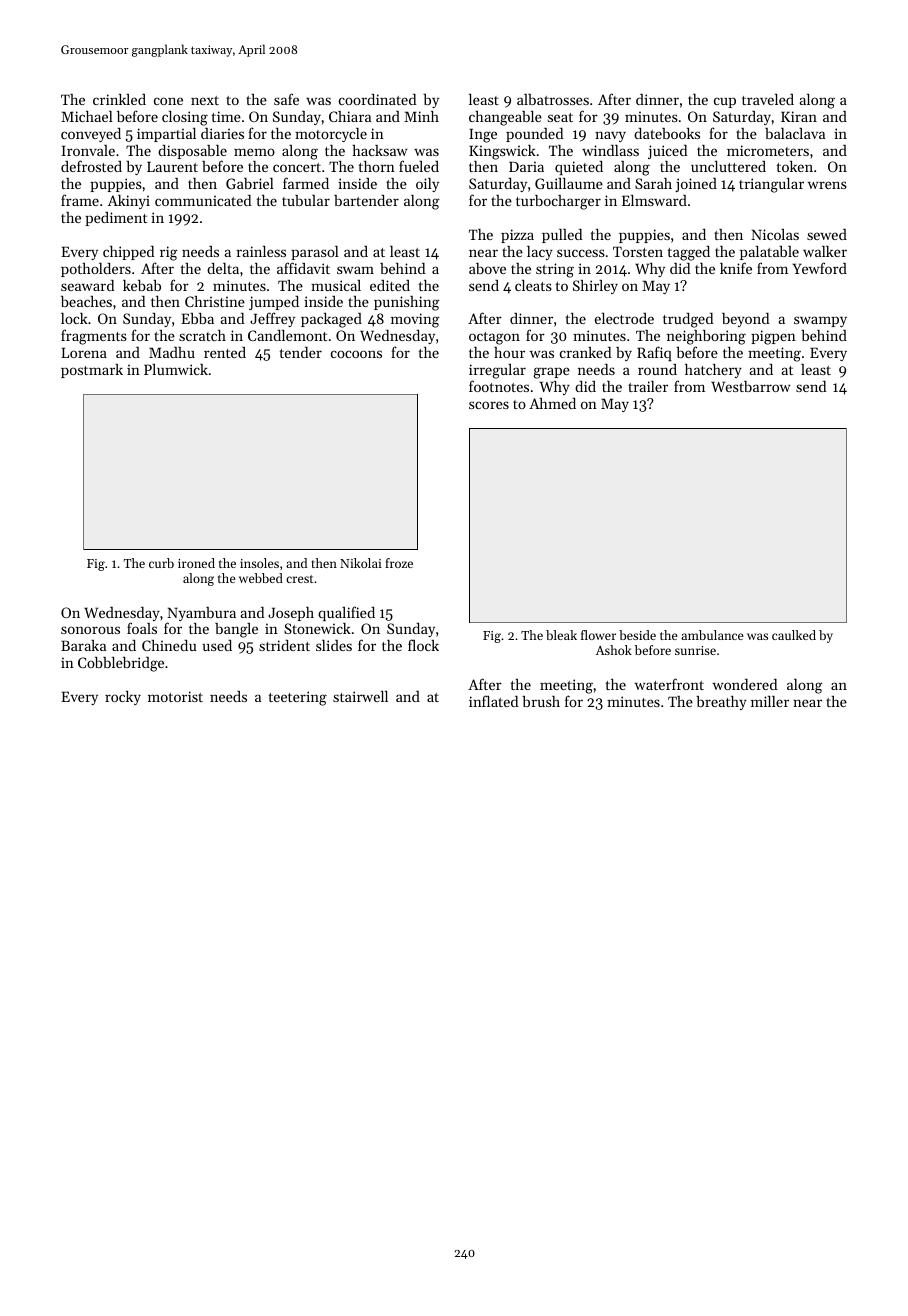 The height and width of the screenshot is (1316, 908). I want to click on Christine, so click(215, 301).
